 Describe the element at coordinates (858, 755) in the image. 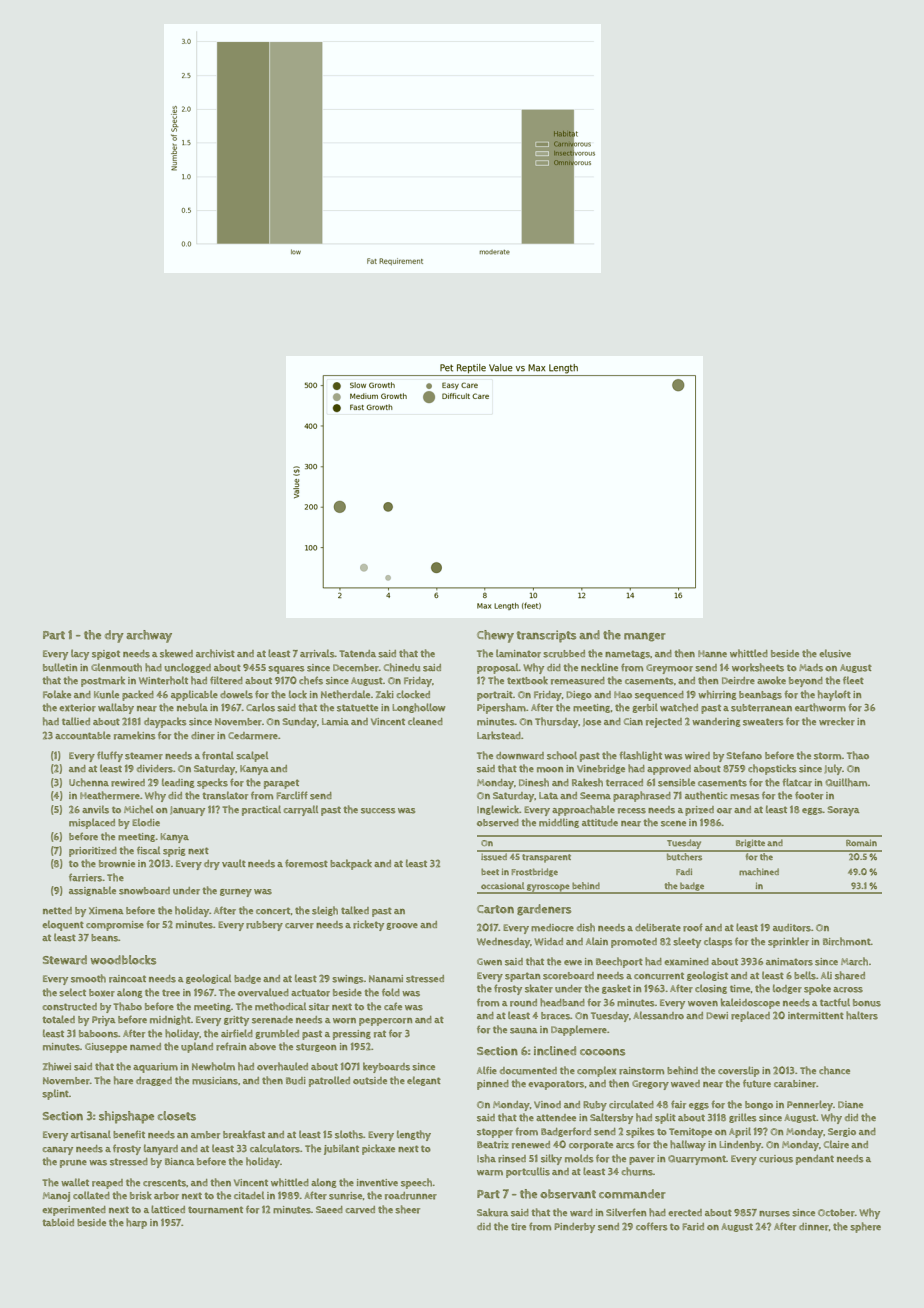

I see `Thao` at that location.
